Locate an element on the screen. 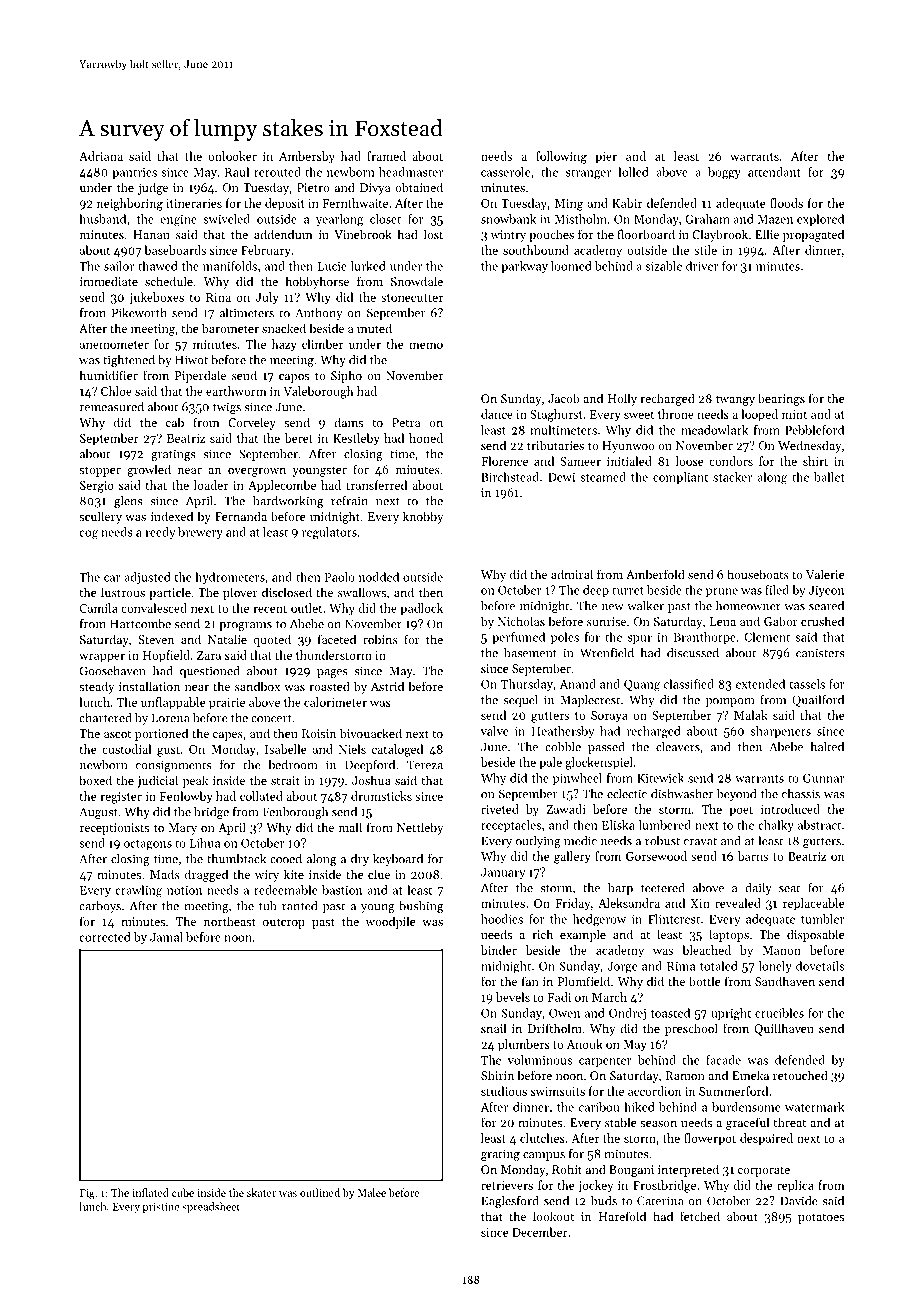 The width and height of the screenshot is (924, 1308). studious is located at coordinates (504, 1091).
